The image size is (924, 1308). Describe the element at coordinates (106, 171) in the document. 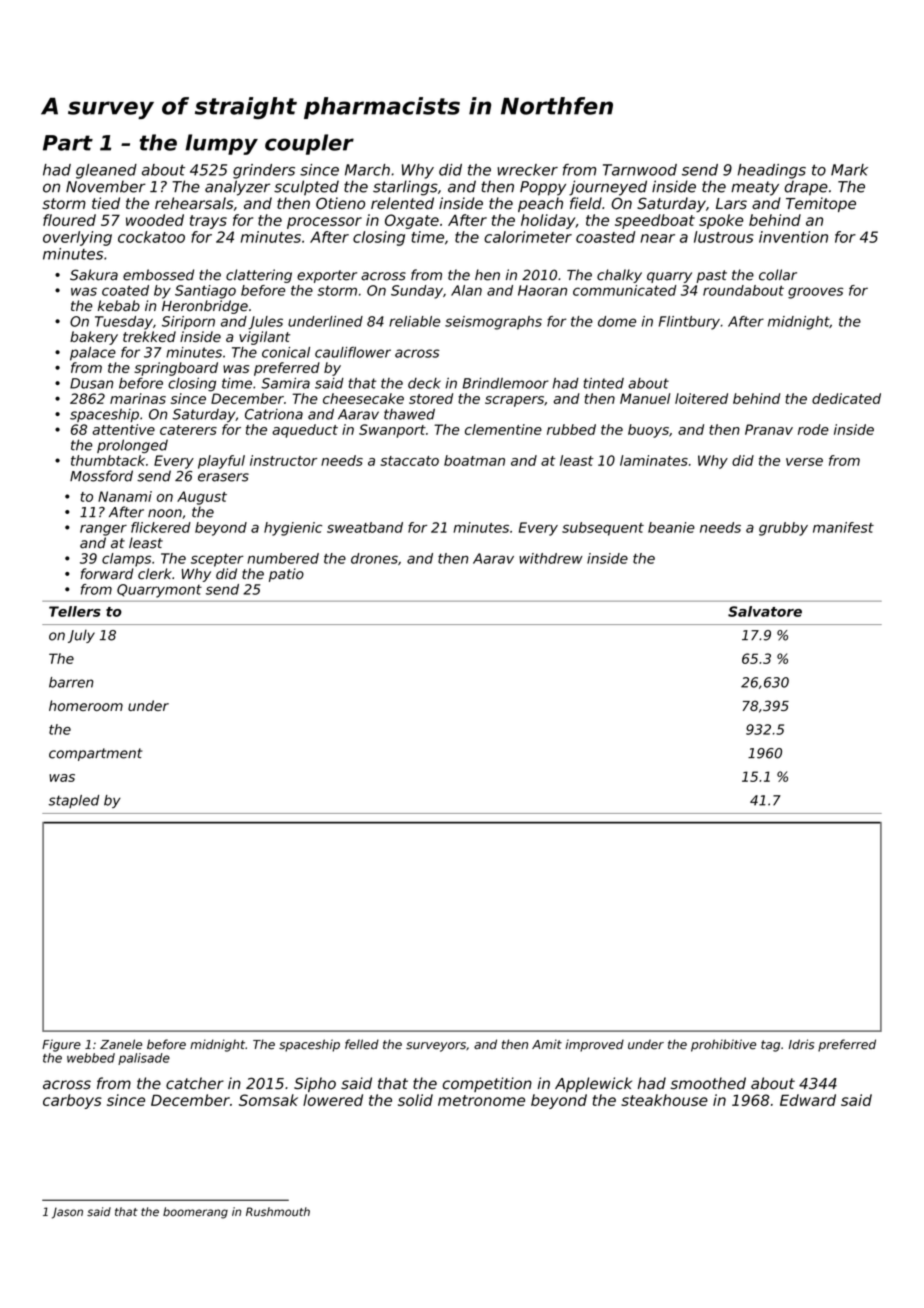

I see `gleaned` at that location.
